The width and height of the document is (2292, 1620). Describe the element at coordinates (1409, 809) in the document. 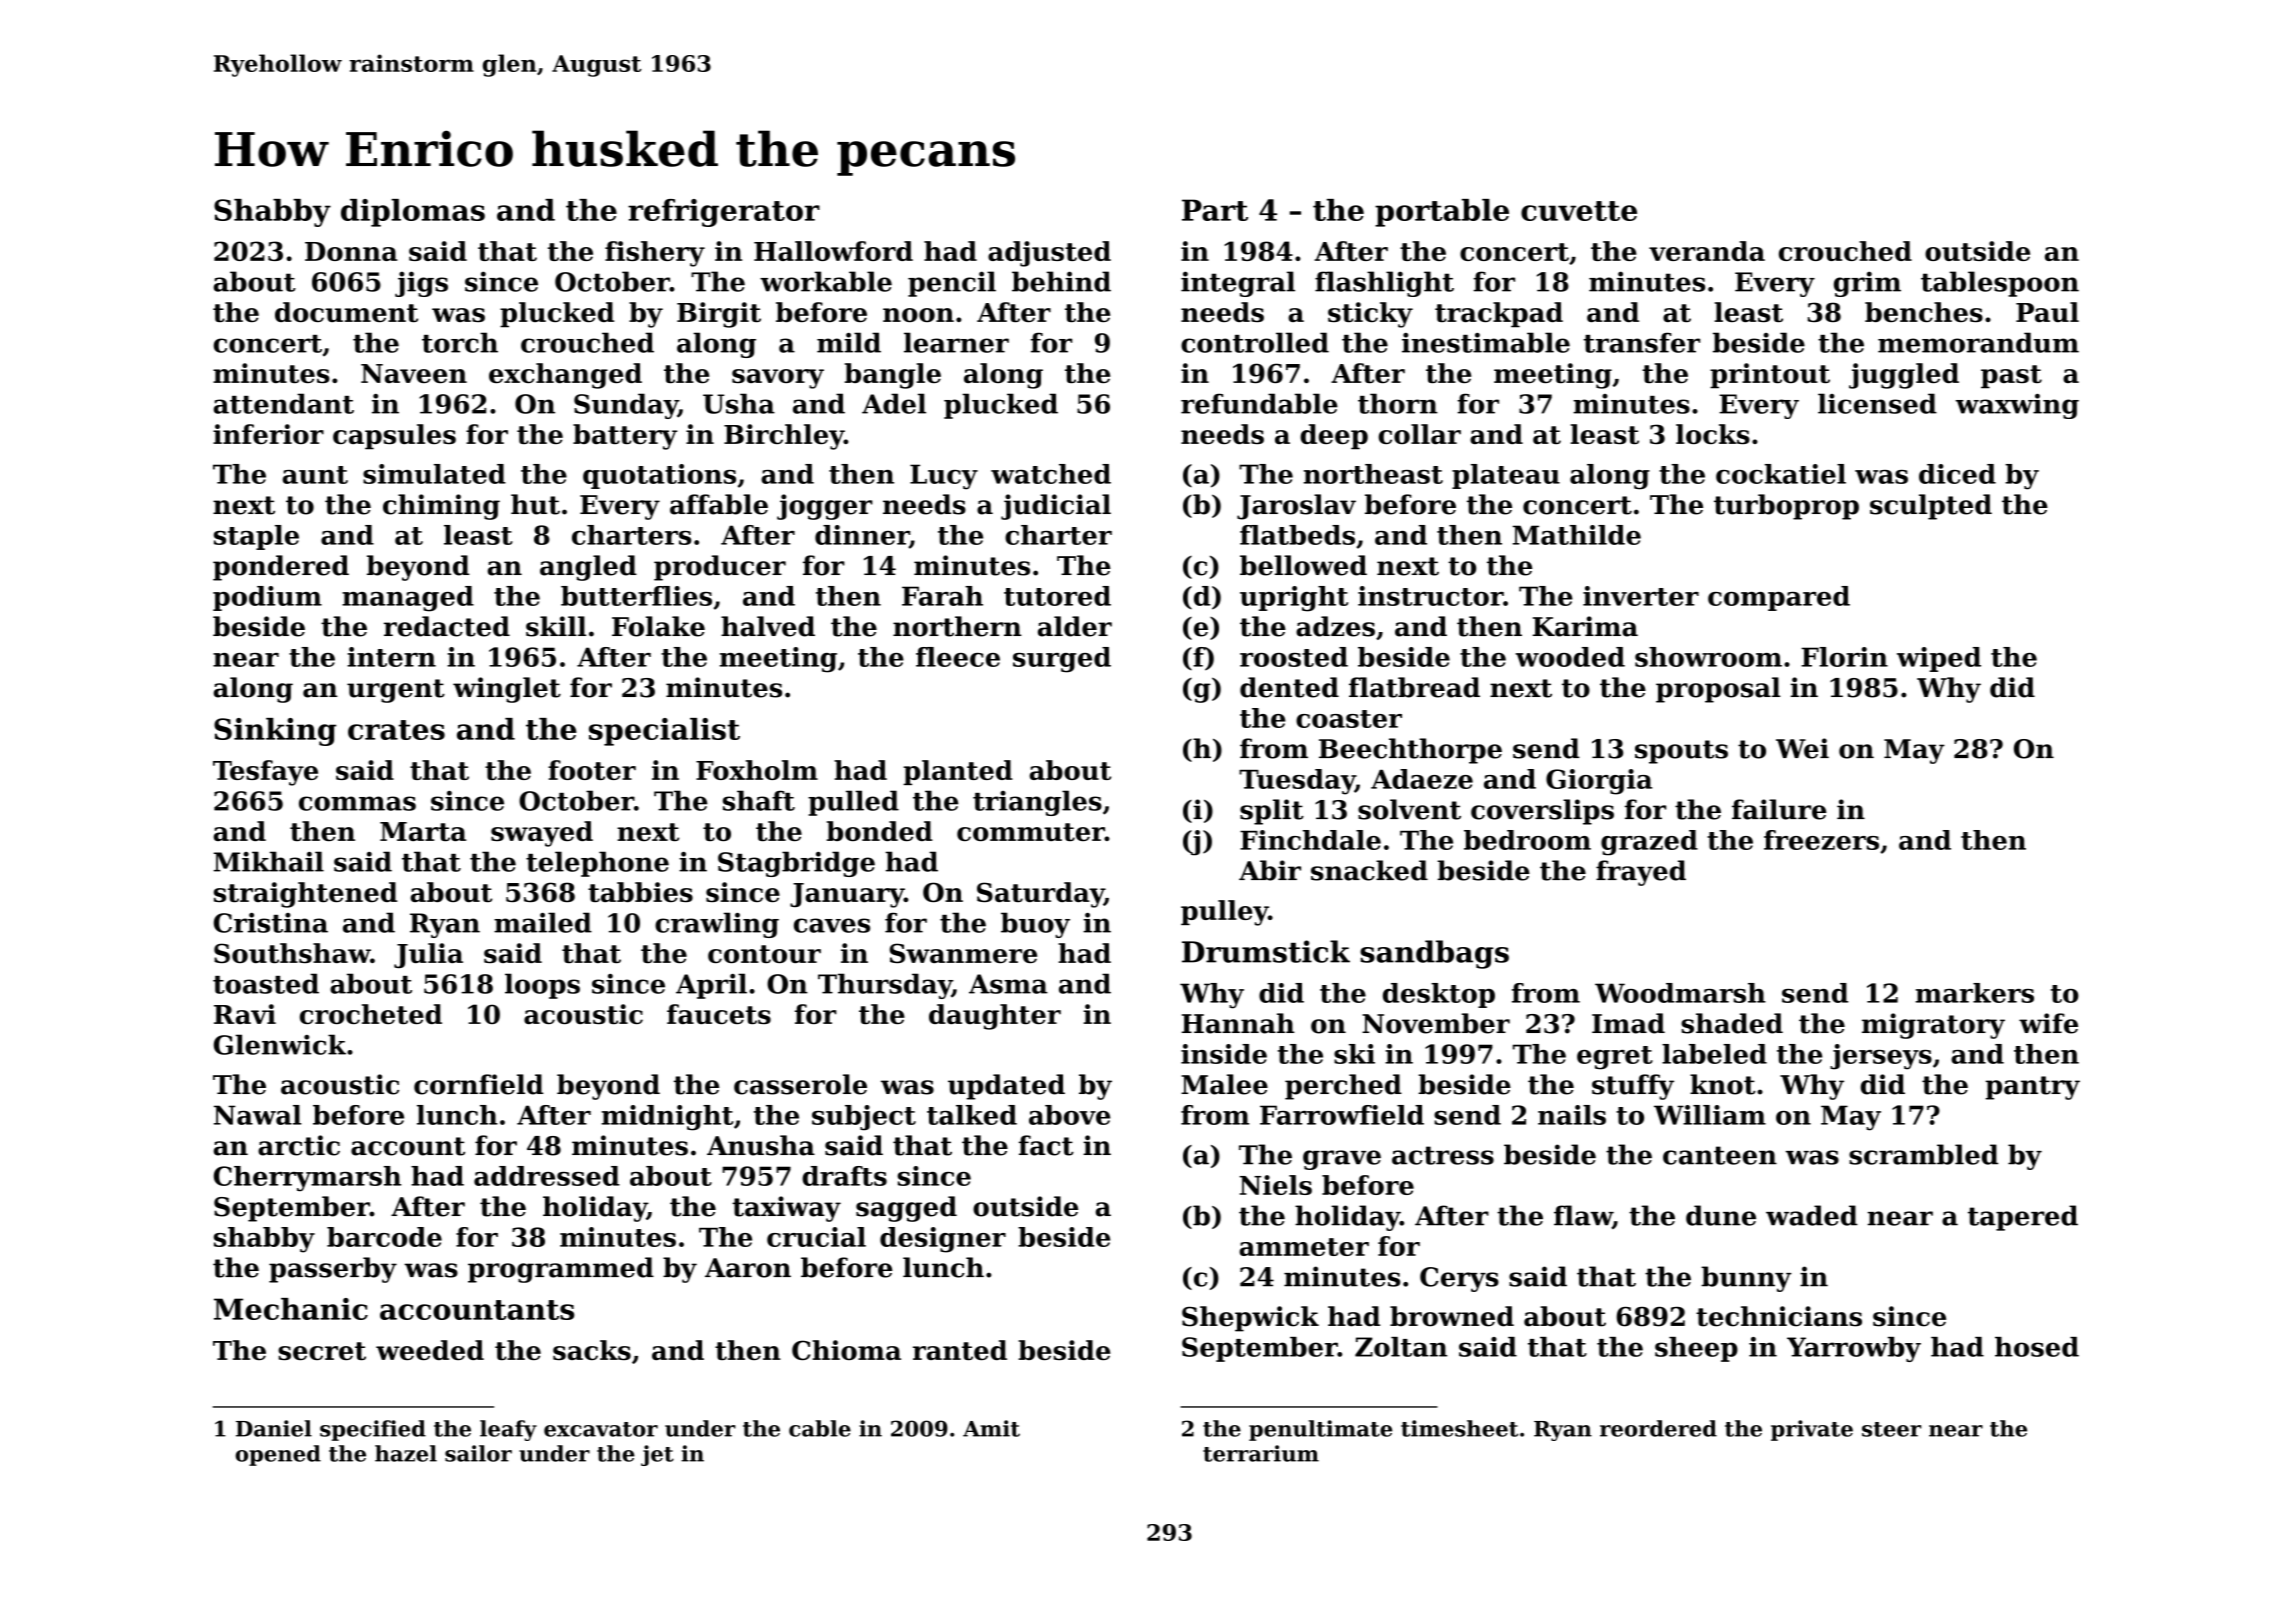

I see `solvent` at that location.
